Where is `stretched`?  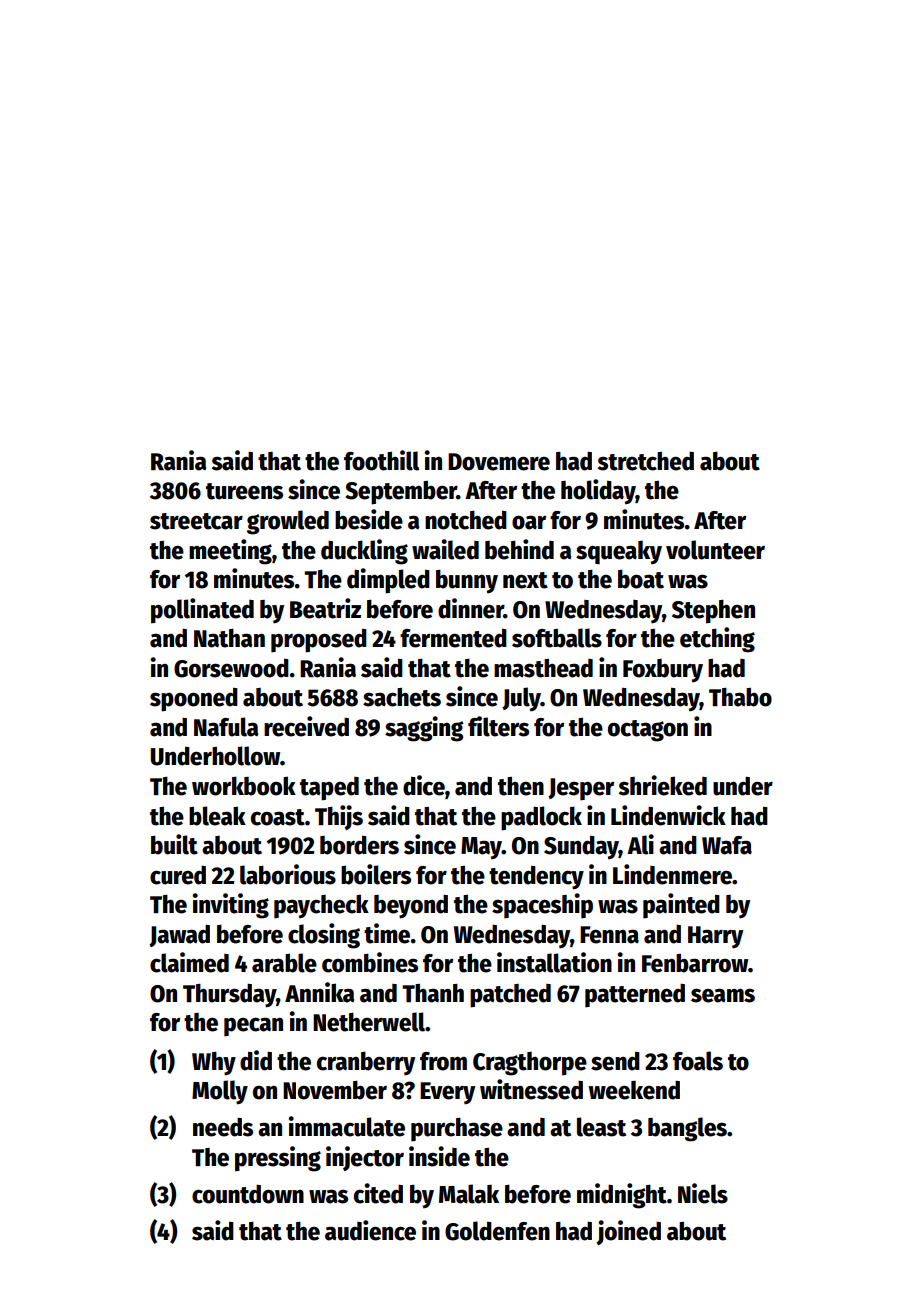 stretched is located at coordinates (645, 461).
